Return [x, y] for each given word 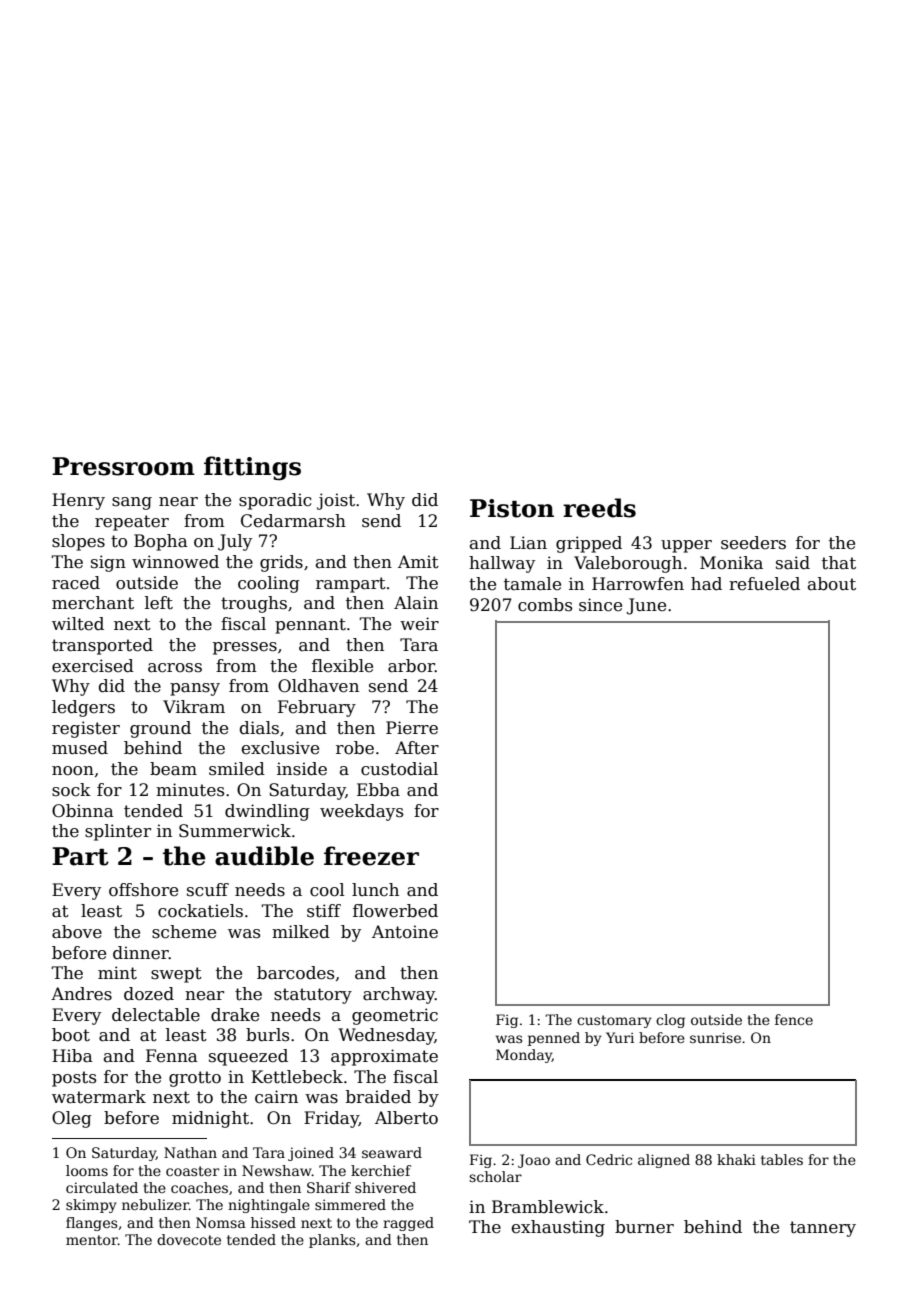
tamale [532, 584]
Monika [731, 563]
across [175, 668]
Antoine [405, 932]
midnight [210, 1119]
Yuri [620, 1037]
